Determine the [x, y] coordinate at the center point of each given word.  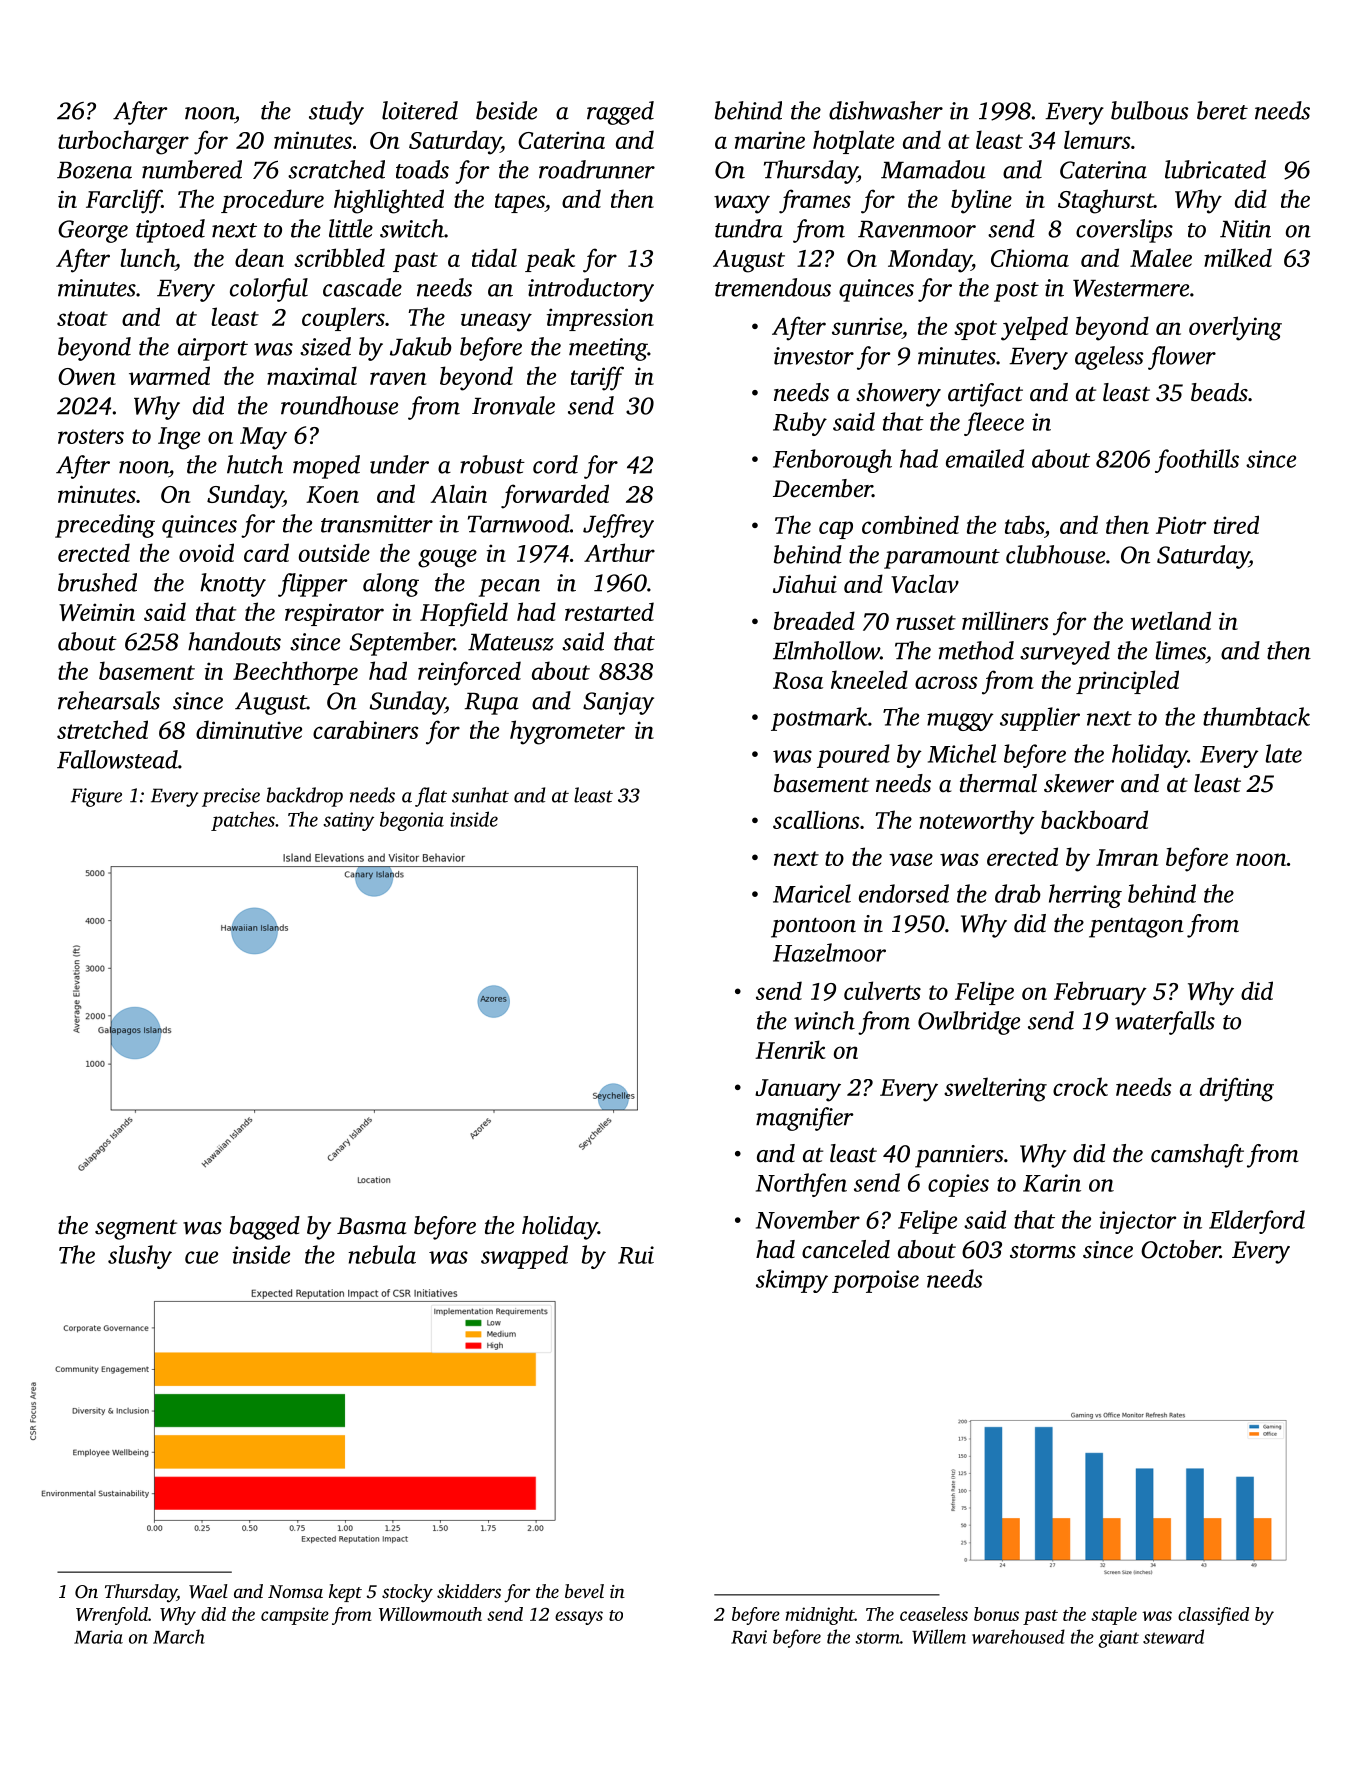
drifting [1237, 1089]
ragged [620, 113]
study [336, 113]
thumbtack [1256, 716]
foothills [1197, 461]
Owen [87, 376]
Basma [371, 1226]
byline [981, 201]
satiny [348, 821]
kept [345, 1593]
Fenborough [832, 461]
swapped [524, 1257]
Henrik [790, 1049]
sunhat [480, 795]
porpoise [875, 1281]
